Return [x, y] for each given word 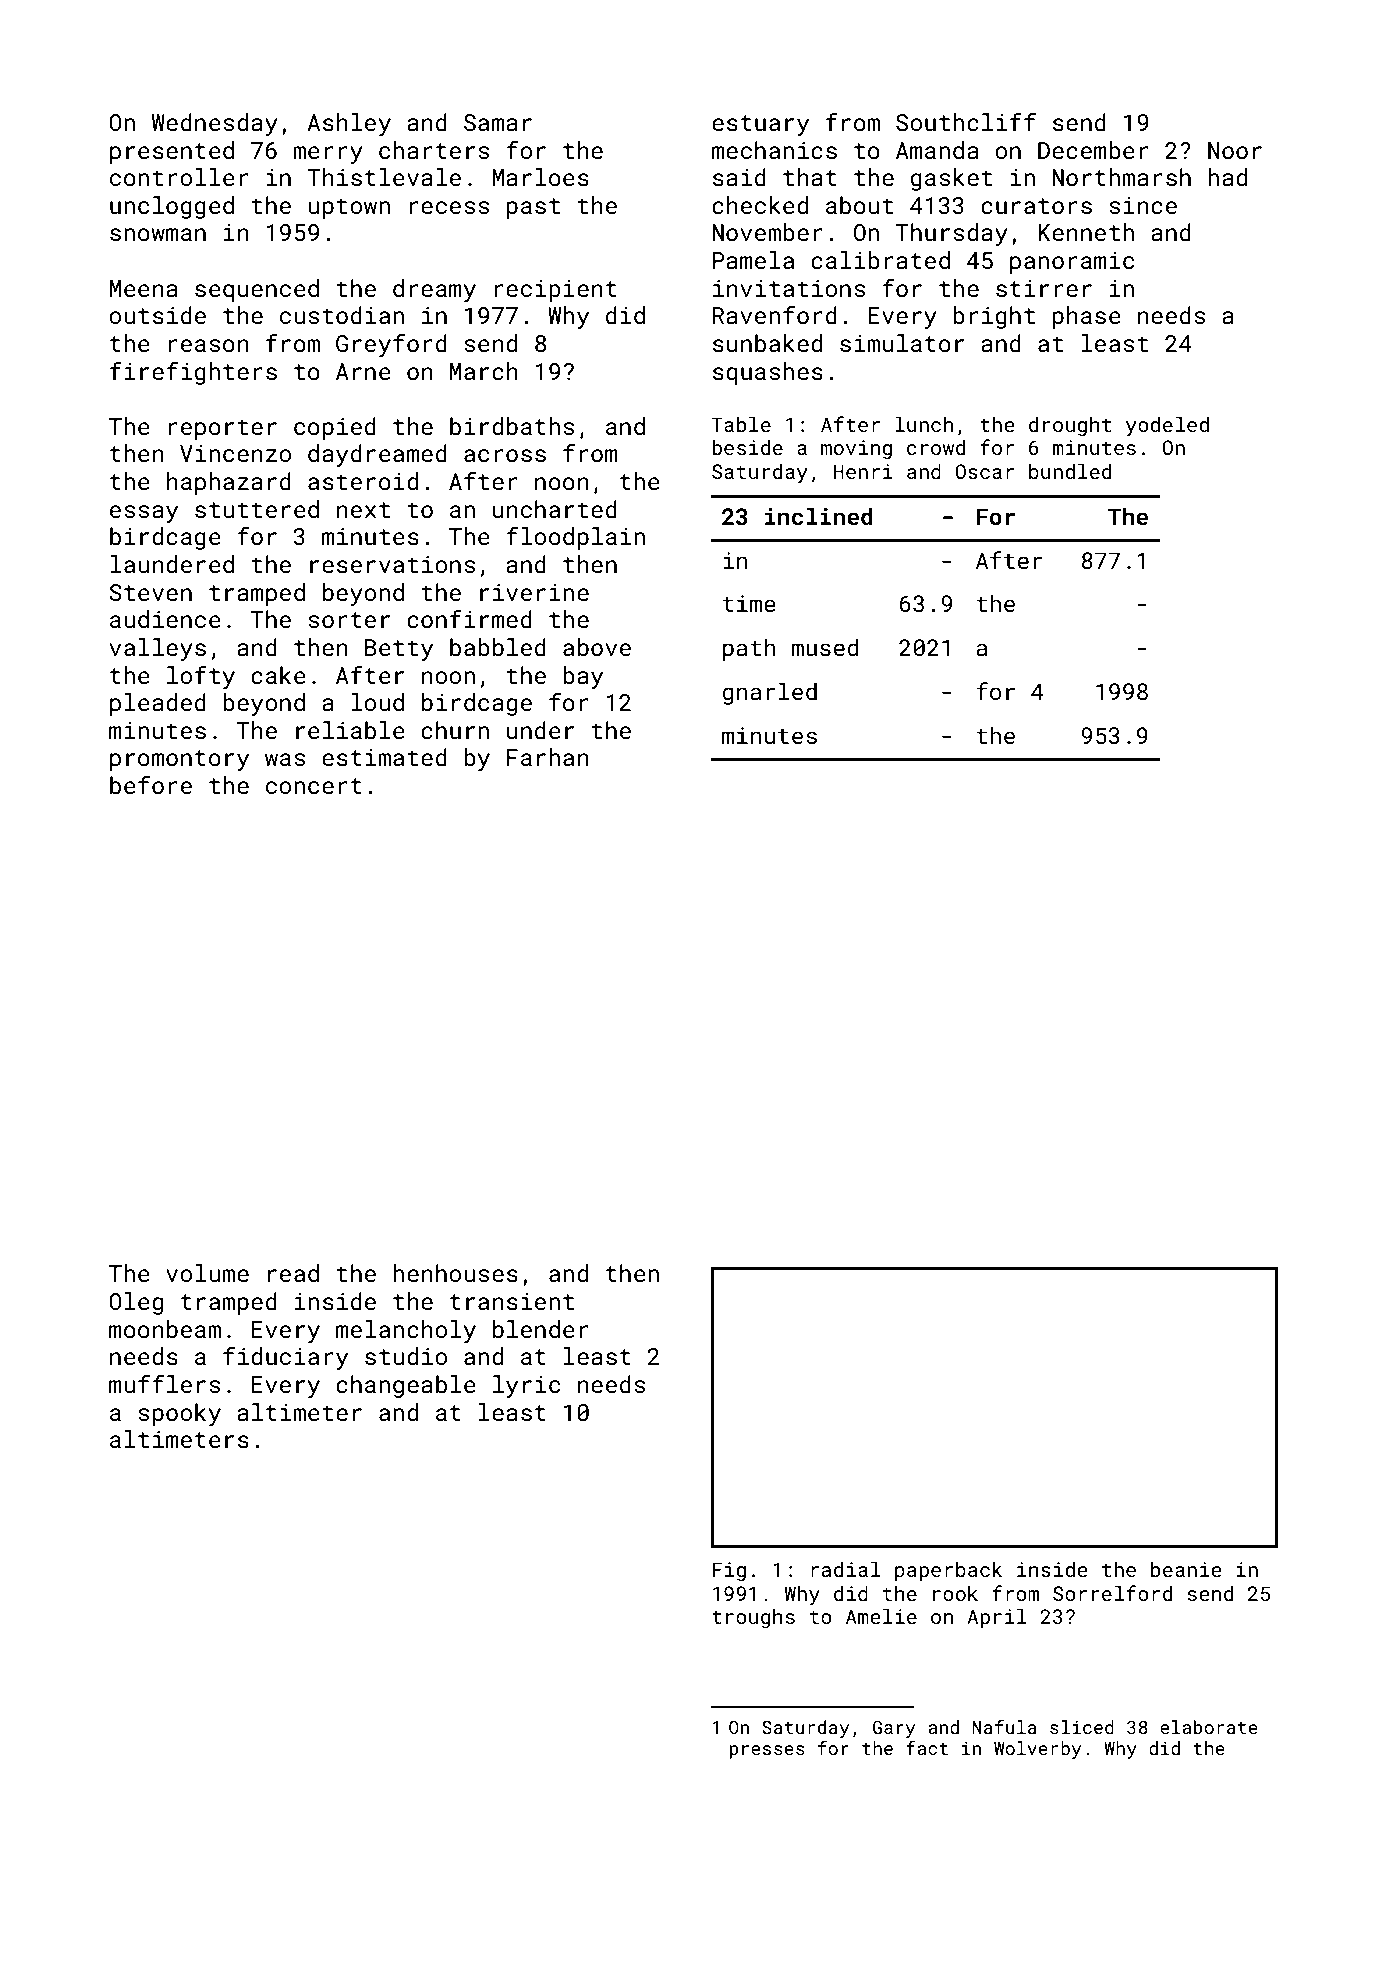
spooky [179, 1414]
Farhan [548, 757]
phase [1087, 317]
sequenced [257, 290]
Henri [863, 471]
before [151, 785]
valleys [158, 649]
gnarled [770, 693]
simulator [902, 343]
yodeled [1167, 426]
